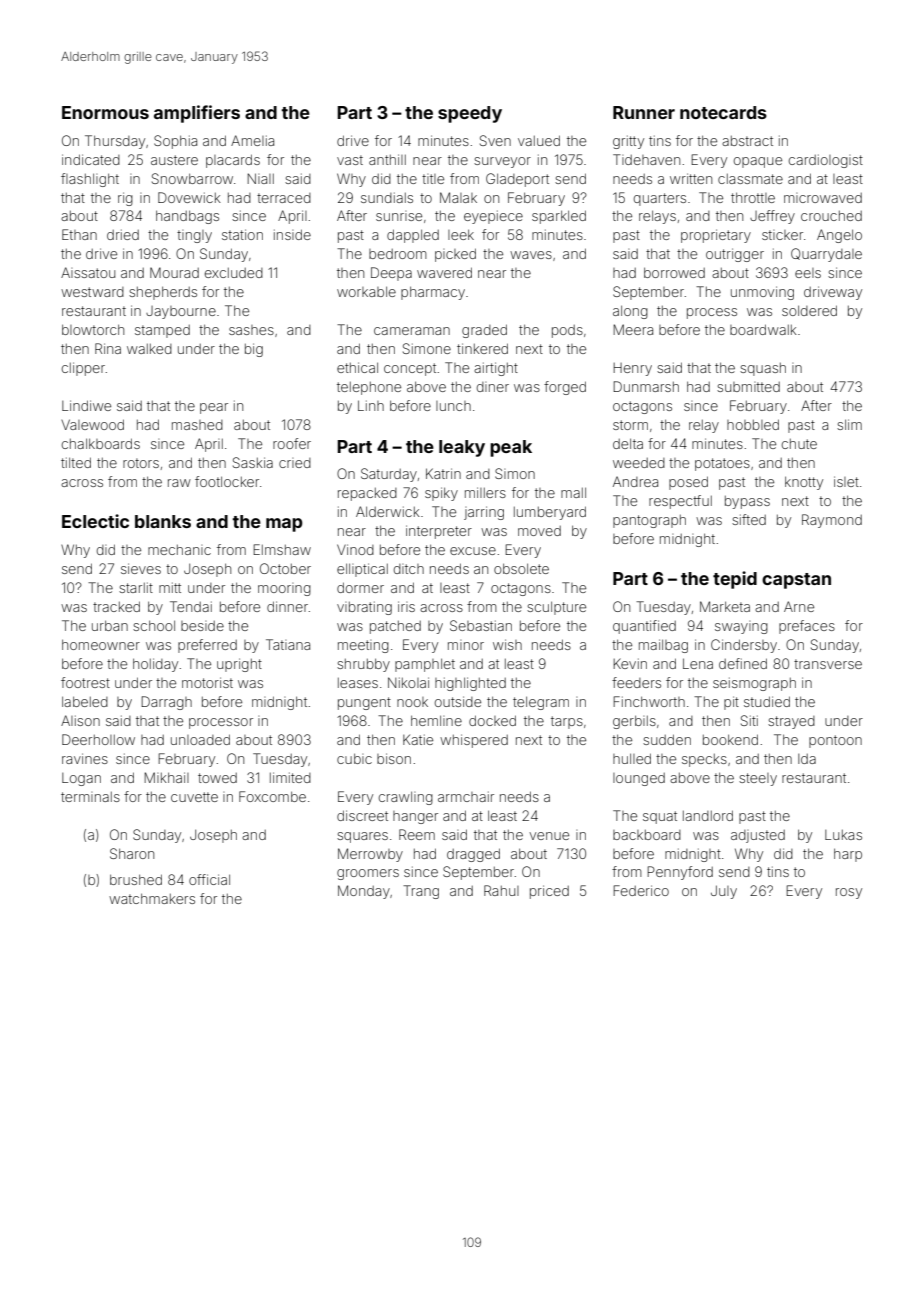 Image resolution: width=924 pixels, height=1308 pixels. I want to click on backboard, so click(647, 835).
